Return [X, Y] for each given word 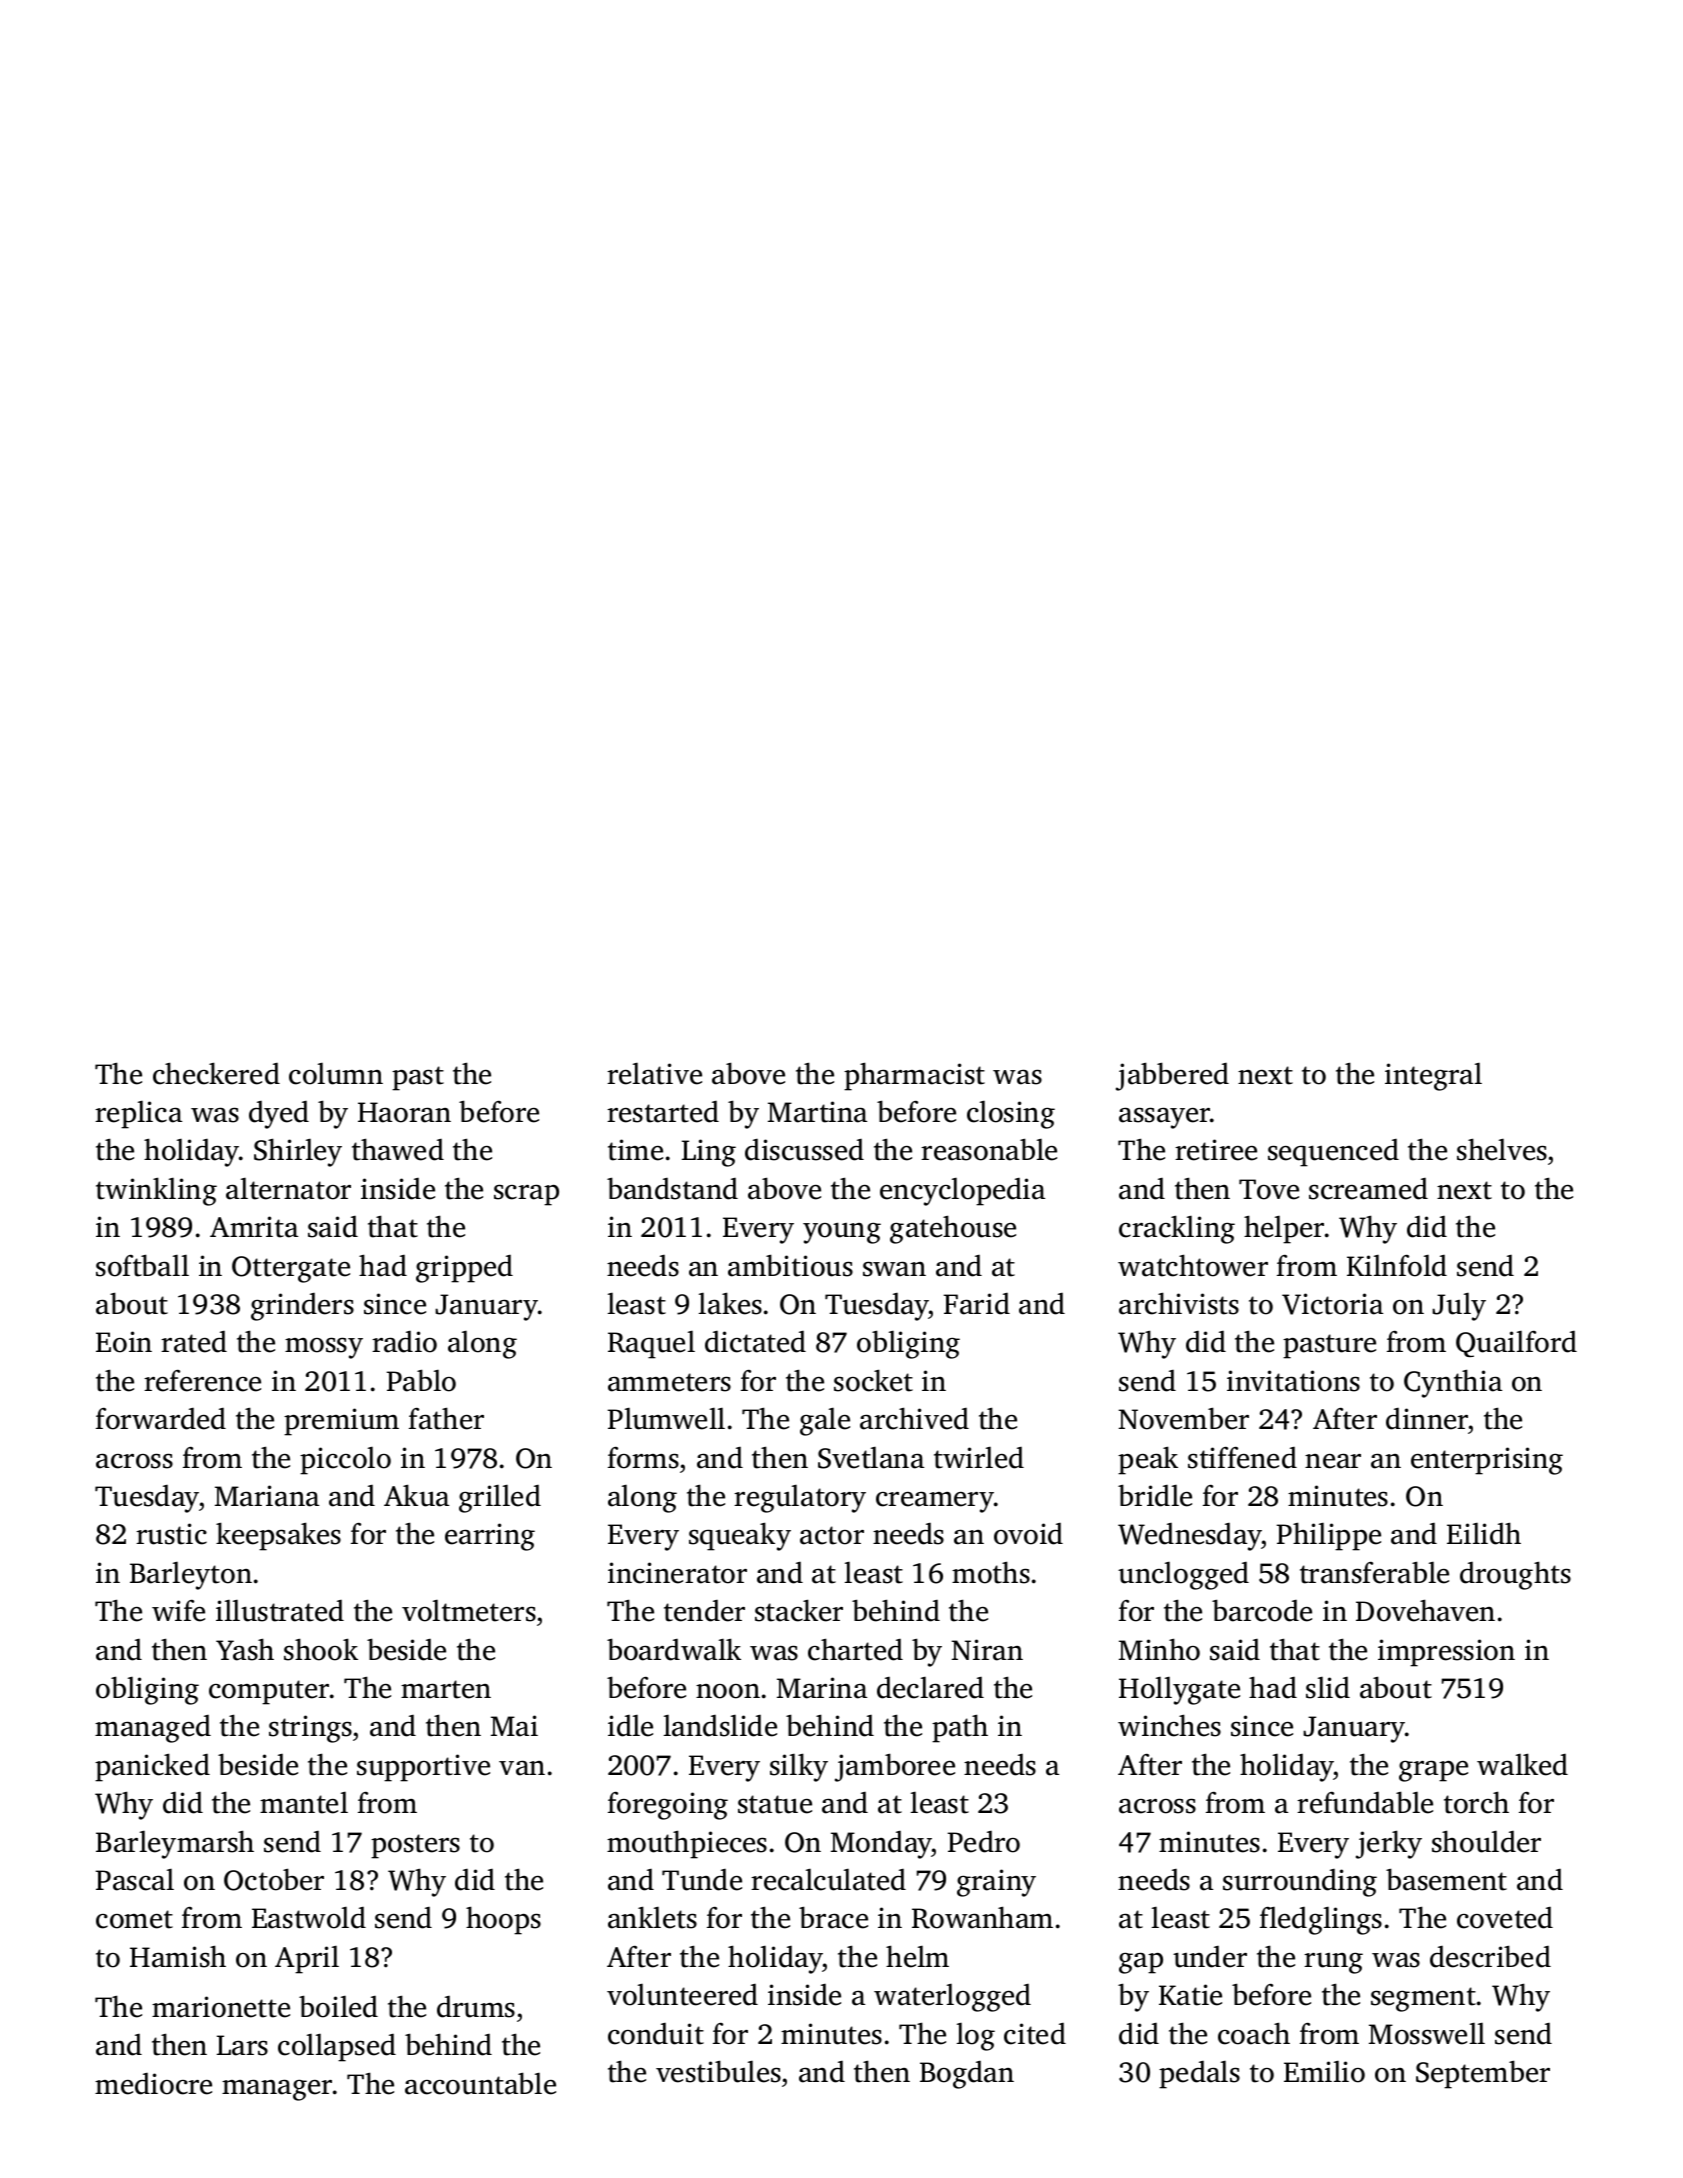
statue [775, 1804]
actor [832, 1535]
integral [1433, 1076]
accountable [480, 2083]
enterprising [1487, 1461]
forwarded [161, 1419]
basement [1446, 1879]
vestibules [718, 2071]
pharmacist [914, 1076]
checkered [216, 1073]
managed [153, 1729]
